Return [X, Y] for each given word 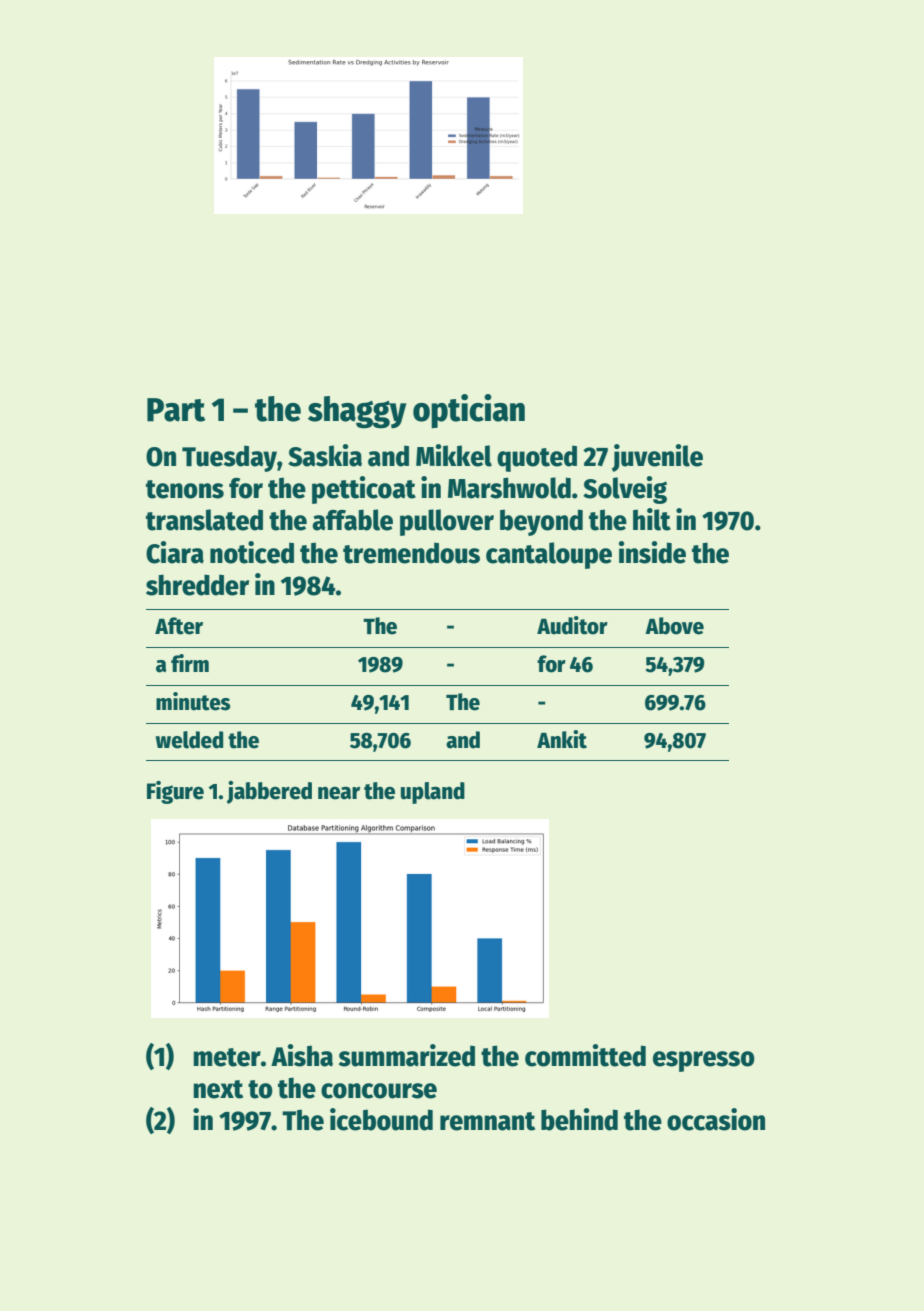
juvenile [657, 458]
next [218, 1089]
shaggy [357, 412]
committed [585, 1055]
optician [469, 411]
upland [433, 793]
